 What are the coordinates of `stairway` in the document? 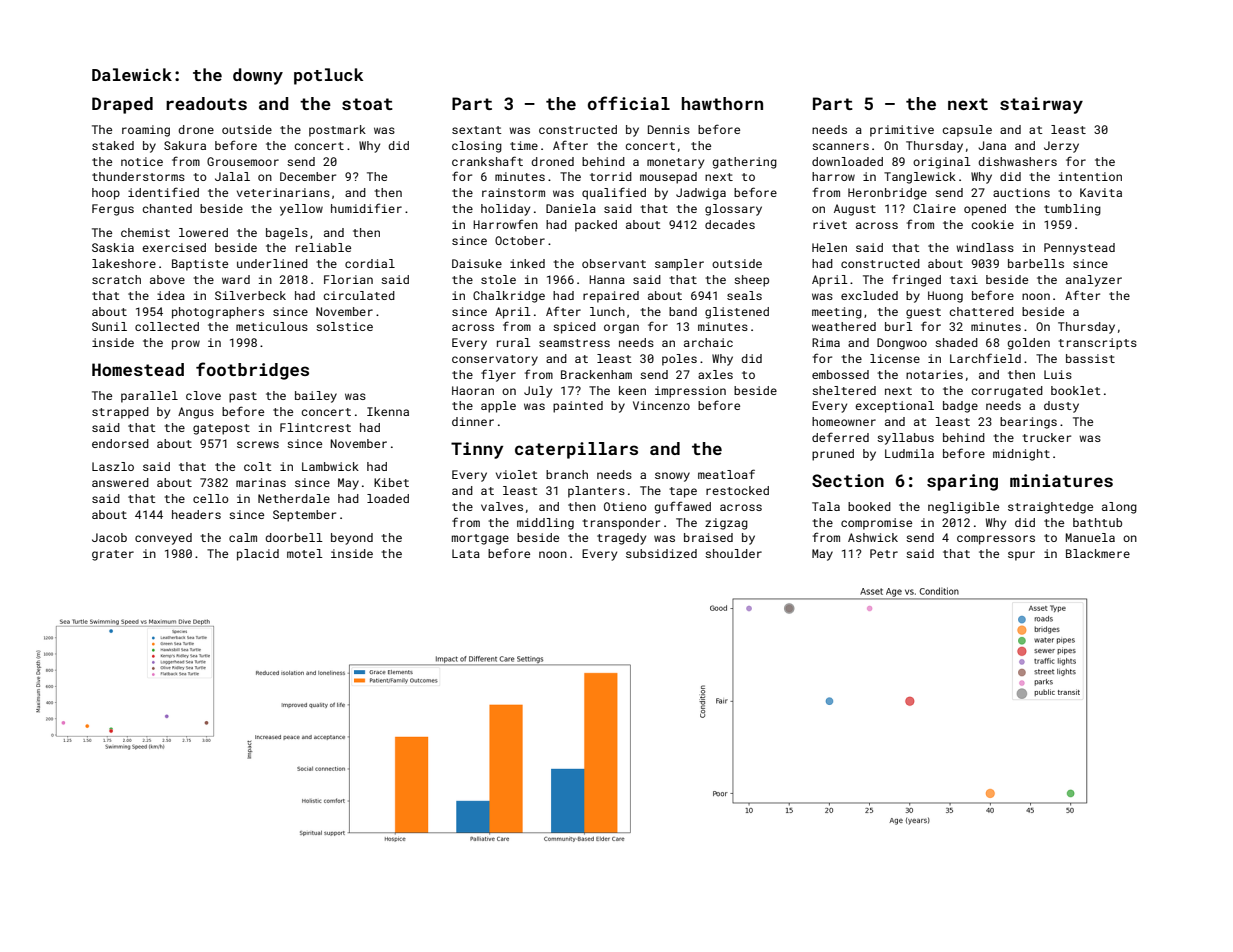 It's located at (1041, 105).
